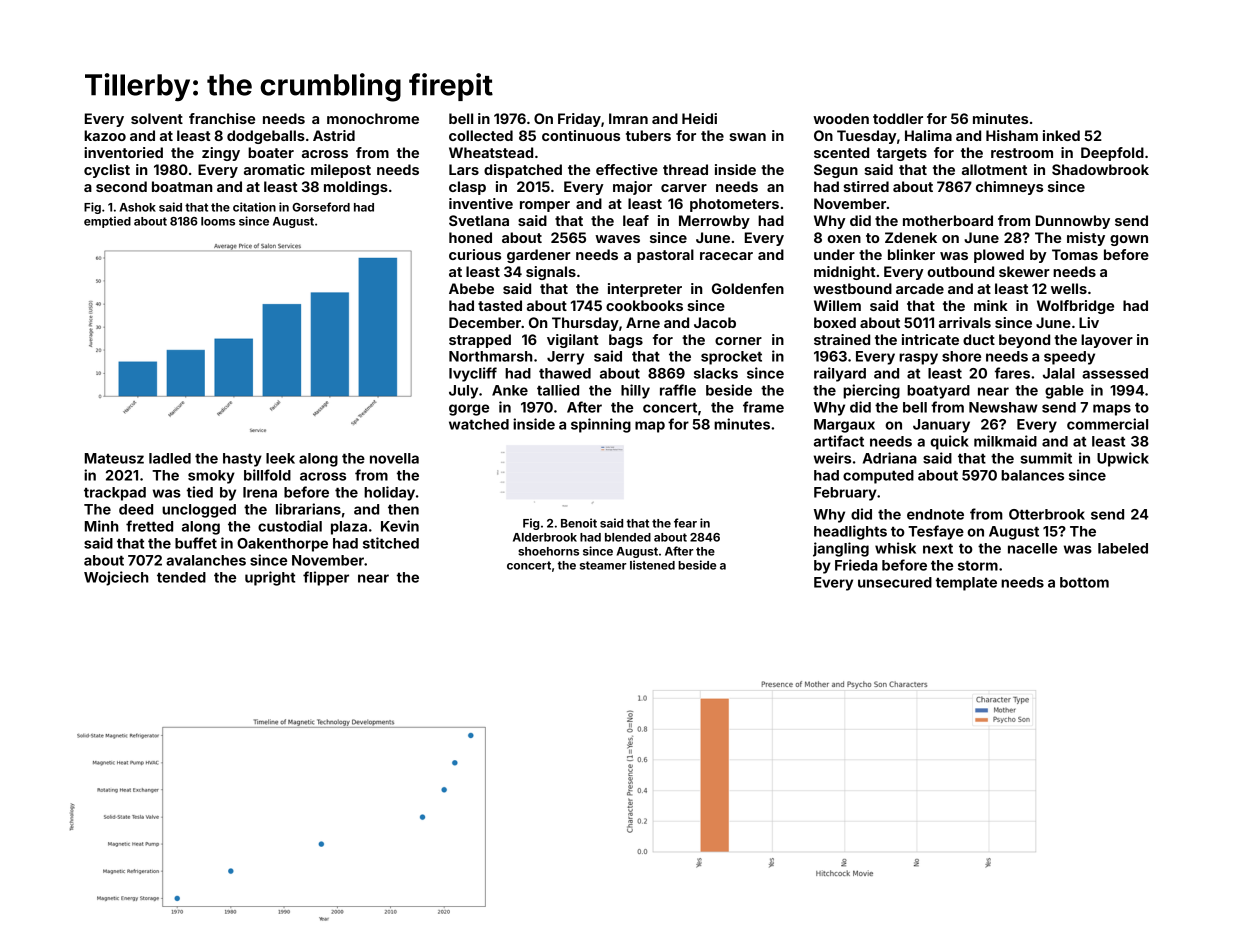  Describe the element at coordinates (181, 577) in the image. I see `tended` at that location.
